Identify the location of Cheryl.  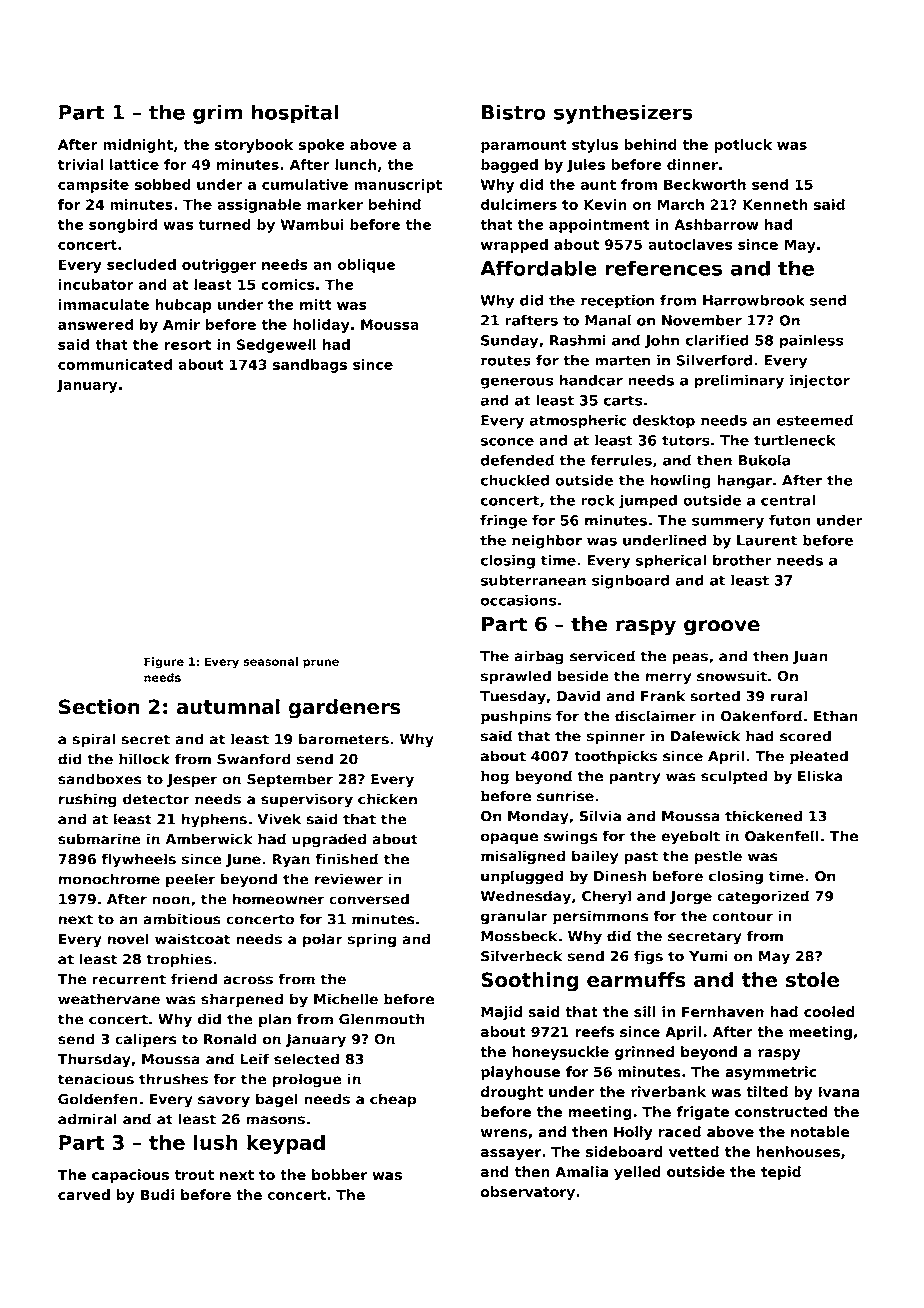
(606, 897).
